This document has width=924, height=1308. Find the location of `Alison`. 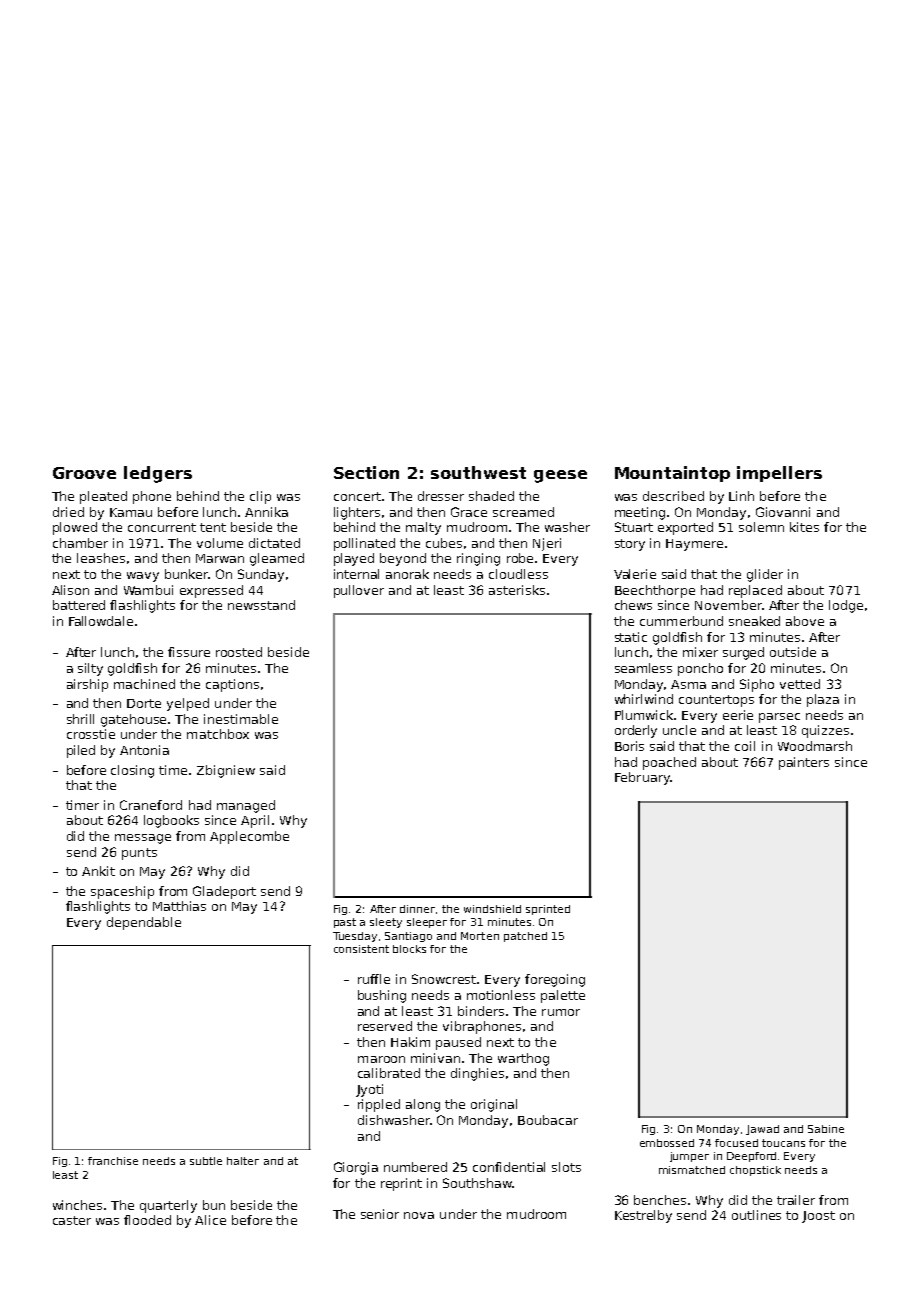

Alison is located at coordinates (70, 590).
